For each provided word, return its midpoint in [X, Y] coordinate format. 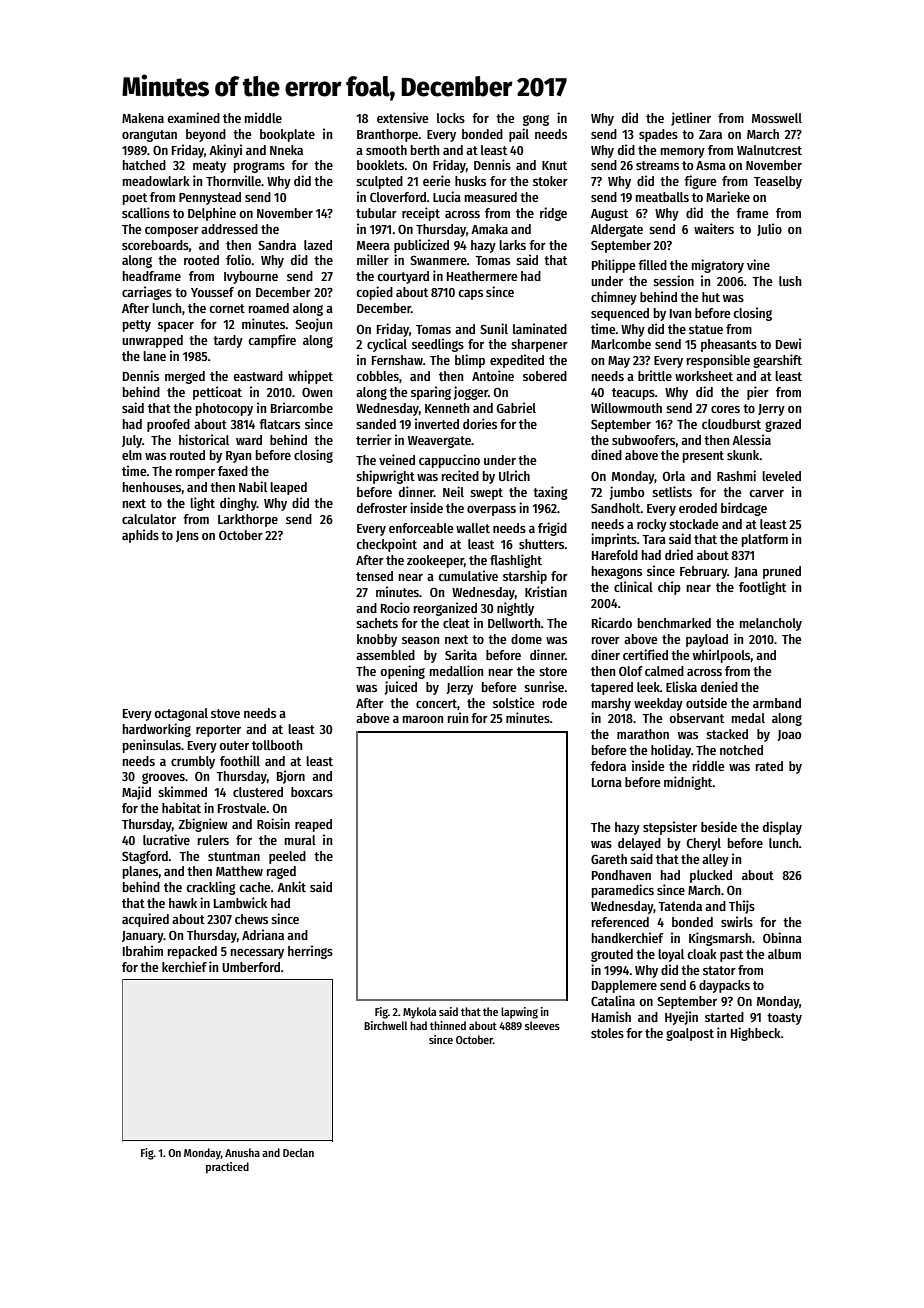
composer [172, 232]
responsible [718, 361]
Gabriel [516, 407]
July [132, 441]
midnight [688, 783]
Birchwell [386, 1025]
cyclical [387, 345]
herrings [310, 952]
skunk [743, 455]
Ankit [291, 886]
